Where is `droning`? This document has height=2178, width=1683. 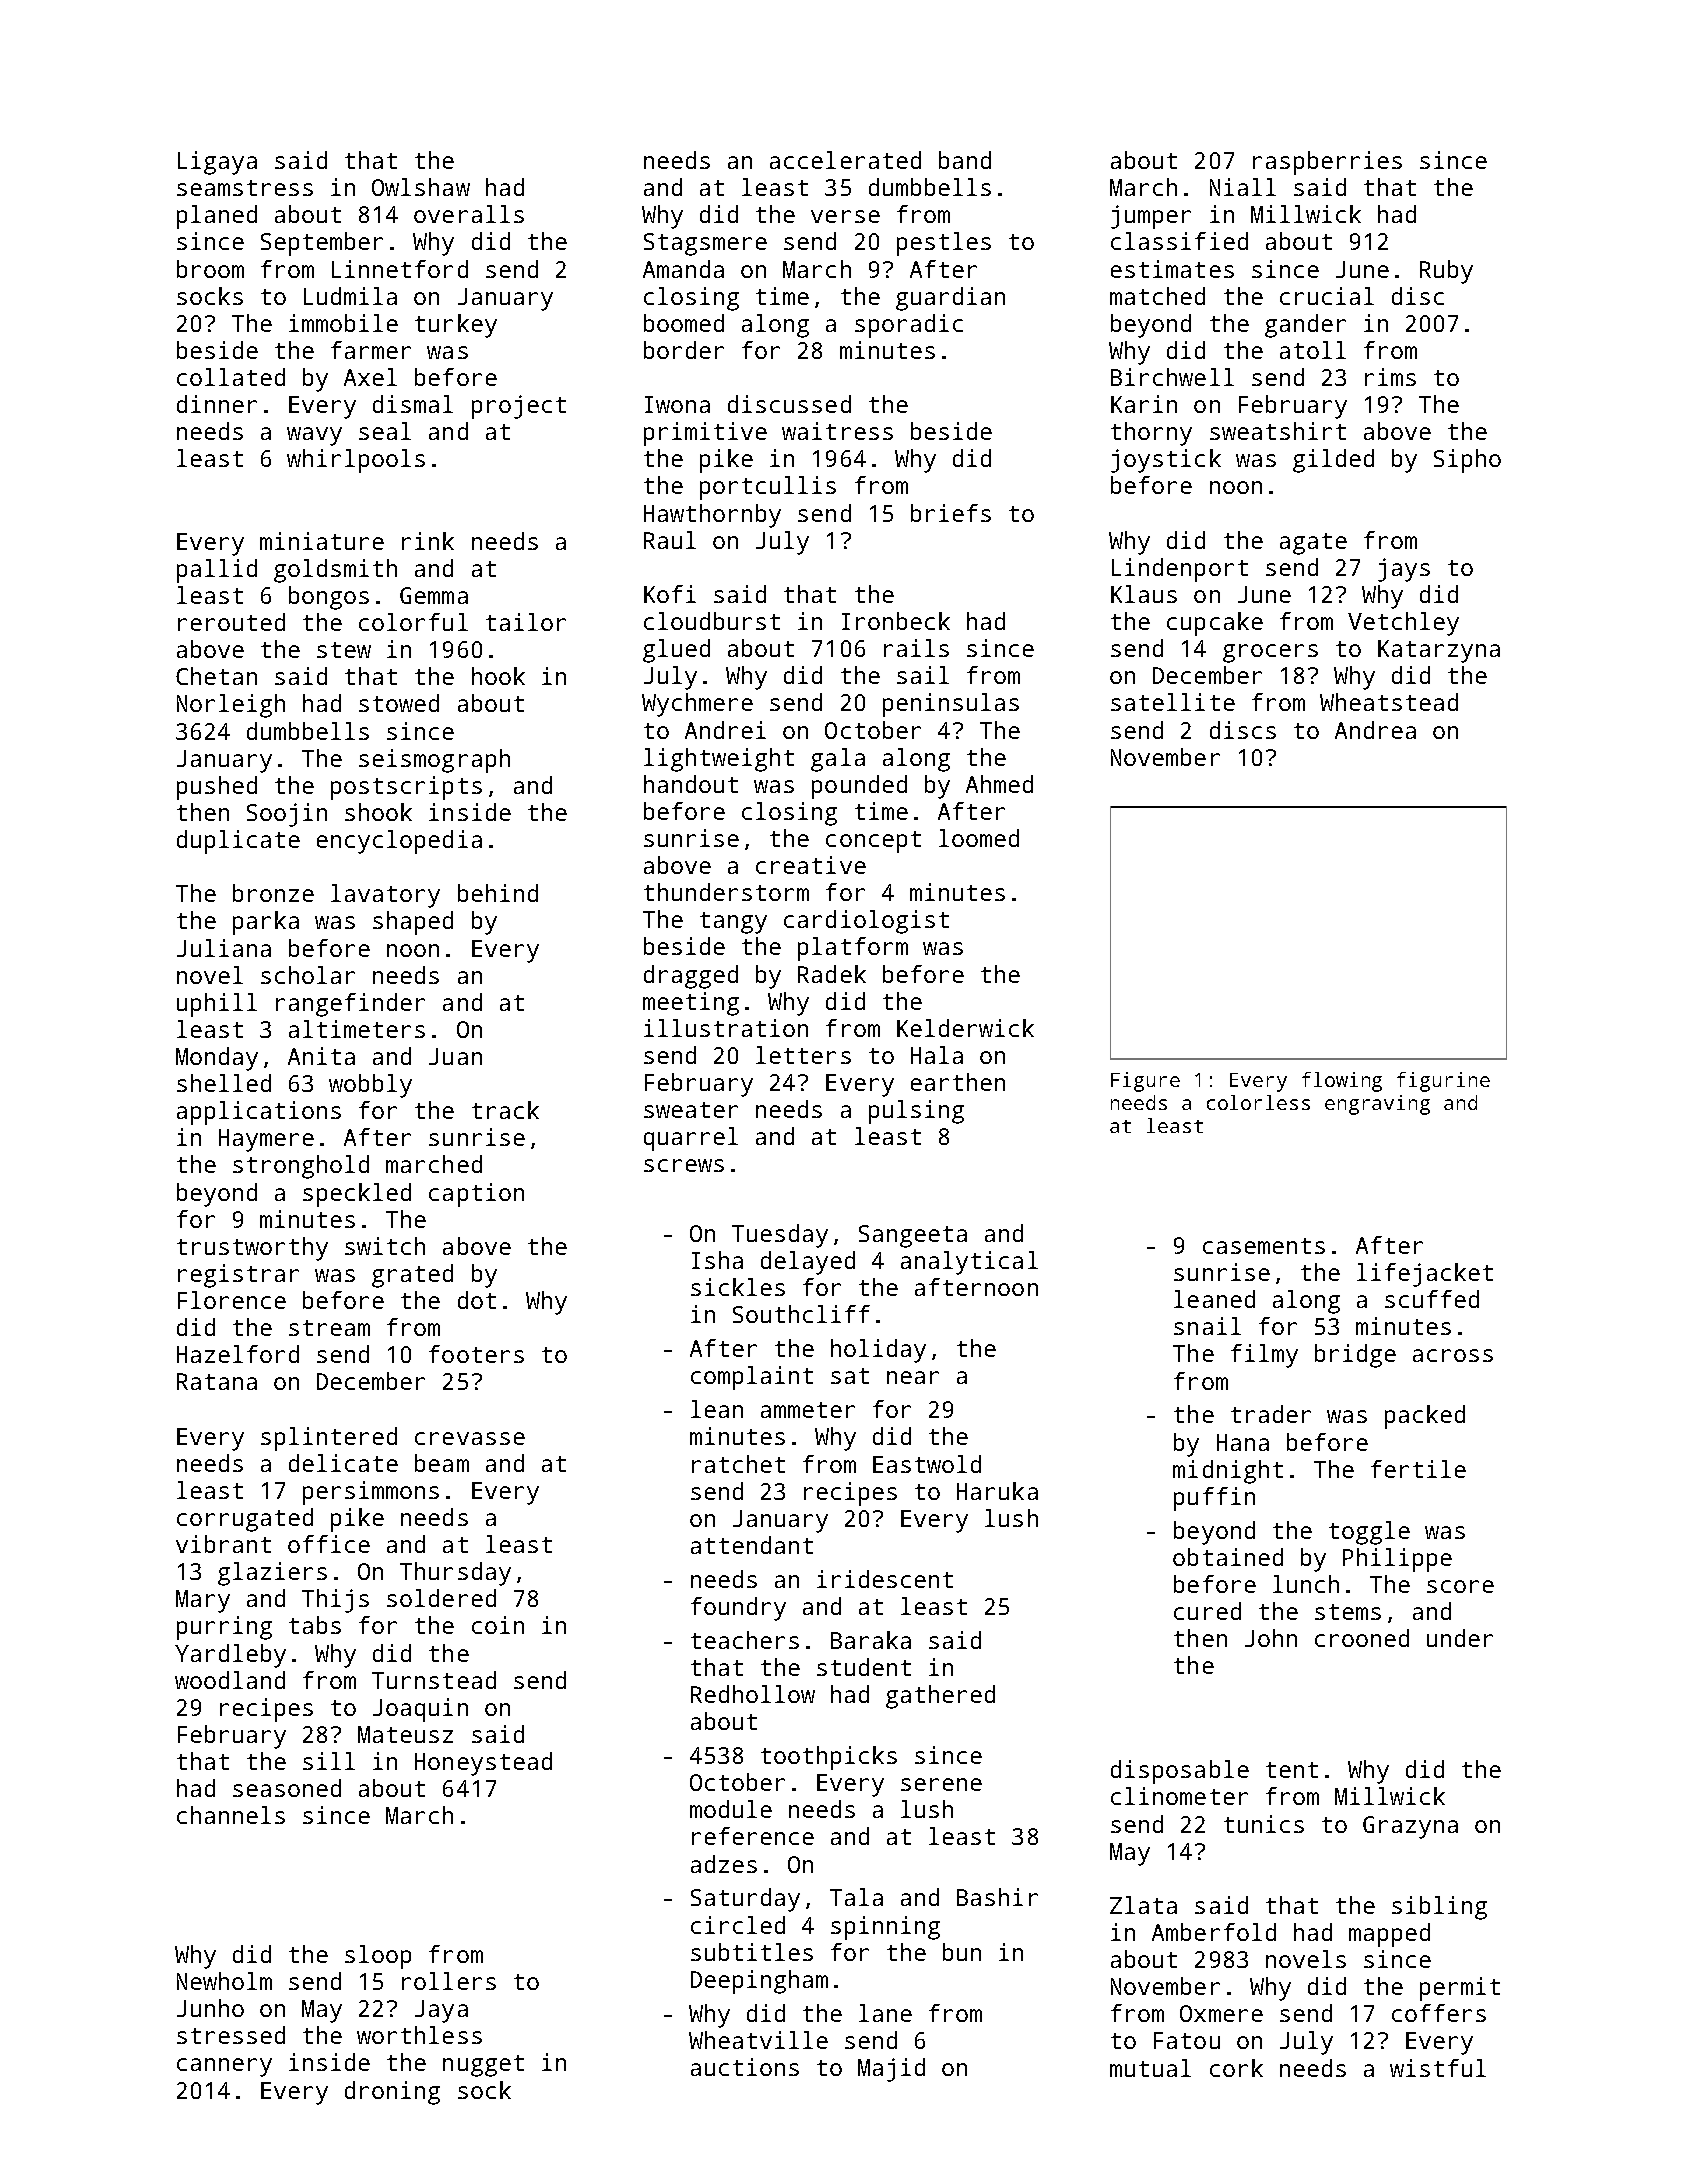
droning is located at coordinates (392, 2093).
